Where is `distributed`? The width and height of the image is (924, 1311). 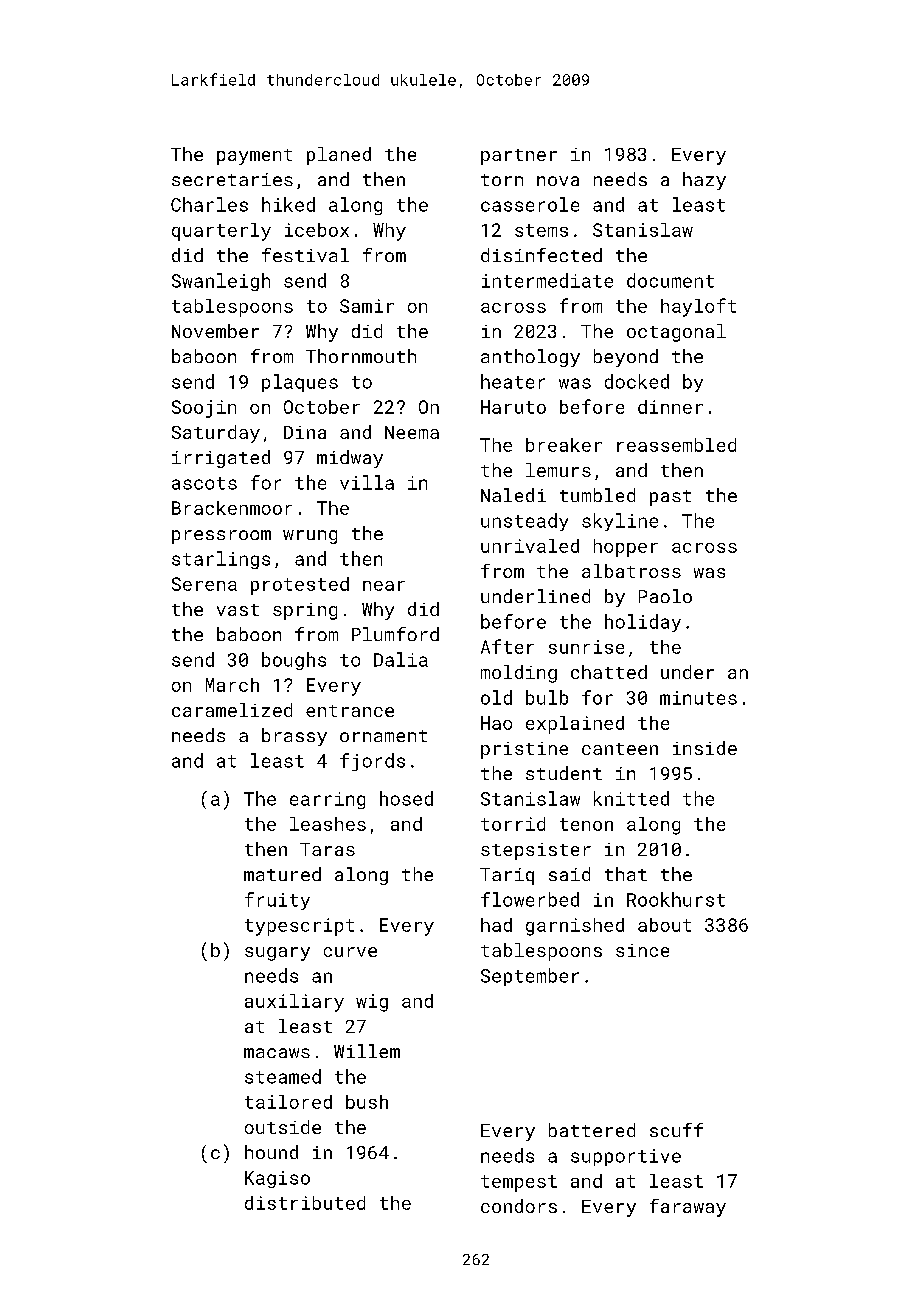 distributed is located at coordinates (305, 1203).
